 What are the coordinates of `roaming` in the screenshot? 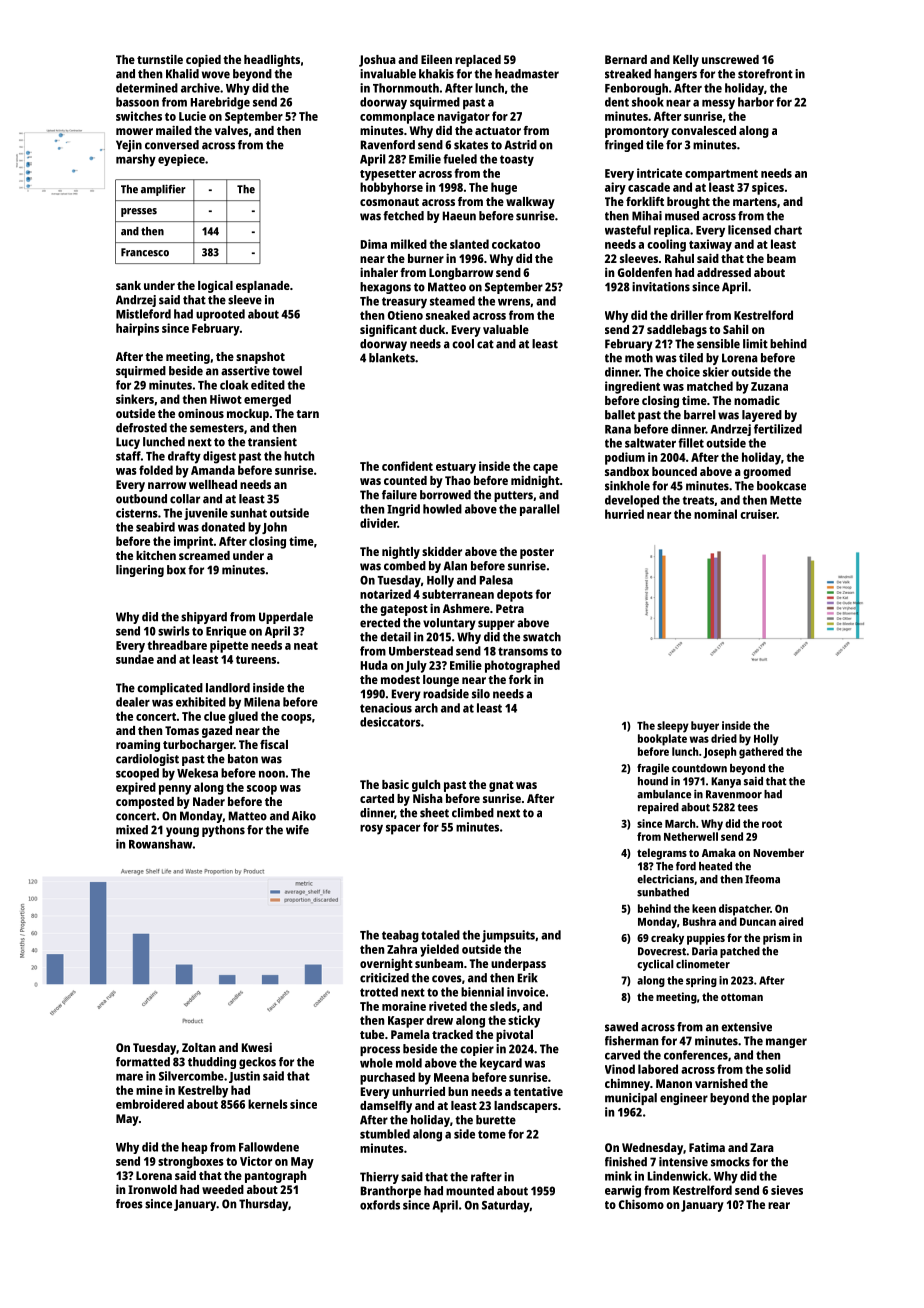 It's located at (138, 745).
